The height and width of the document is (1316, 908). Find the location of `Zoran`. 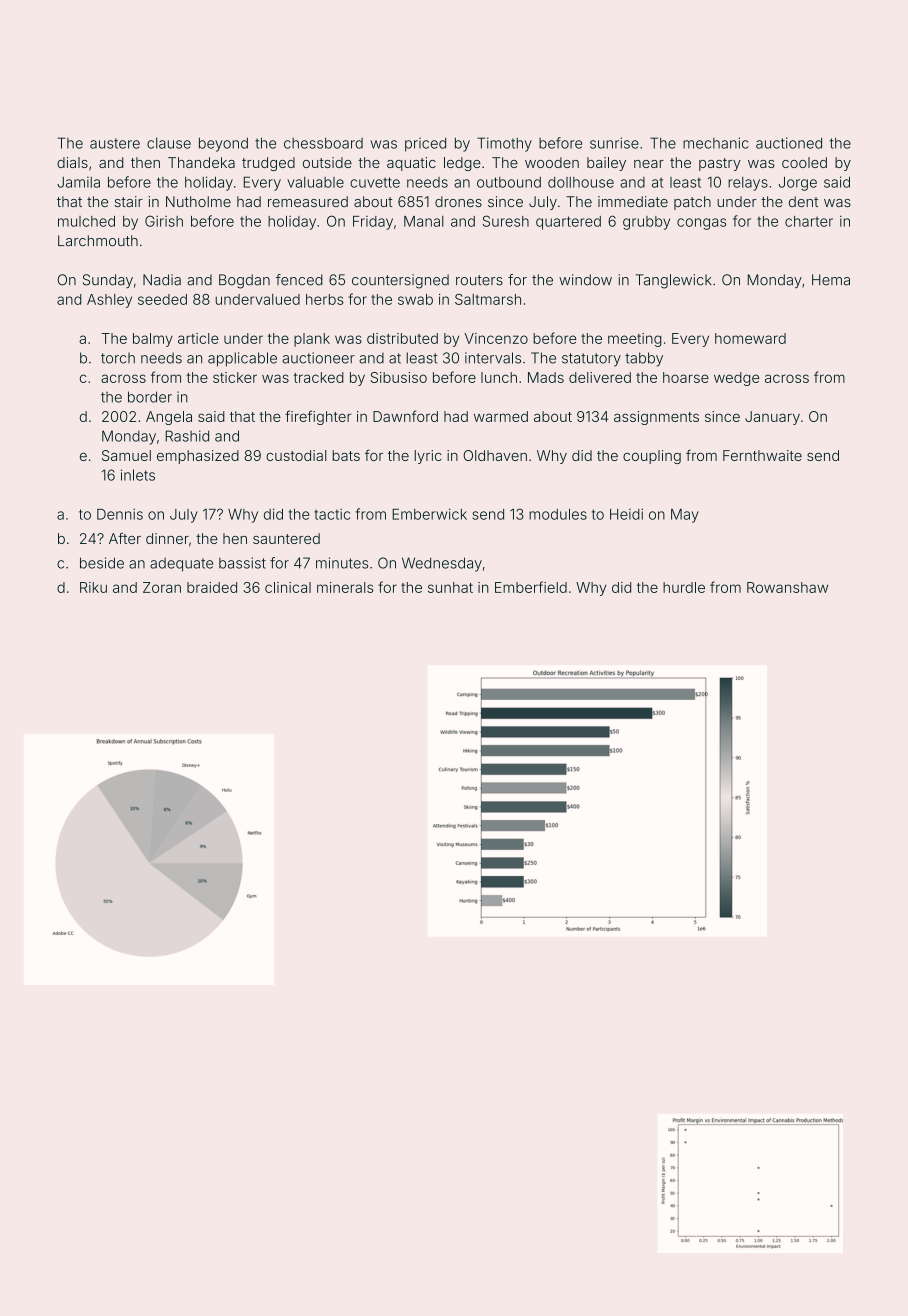

Zoran is located at coordinates (162, 587).
